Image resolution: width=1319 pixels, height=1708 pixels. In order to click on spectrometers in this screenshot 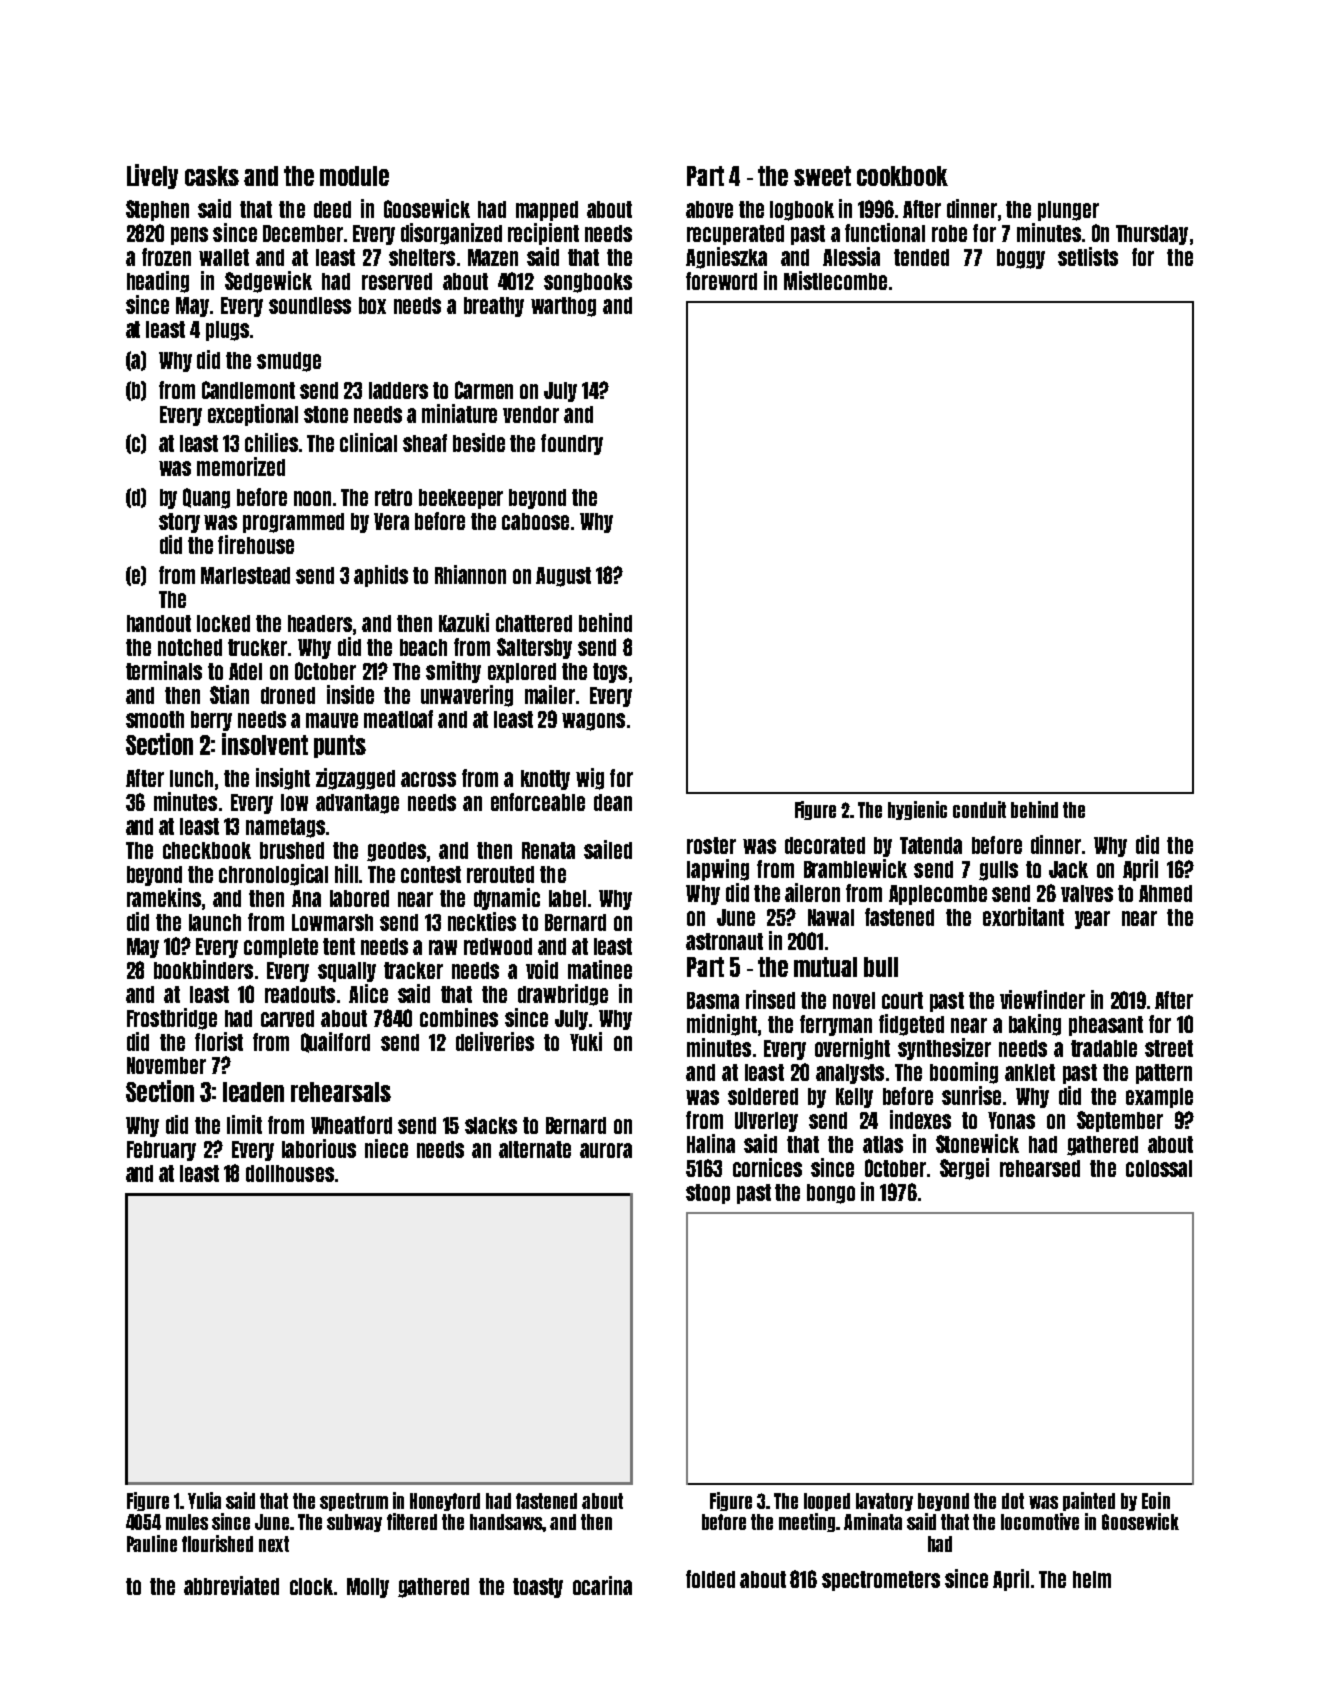, I will do `click(881, 1581)`.
